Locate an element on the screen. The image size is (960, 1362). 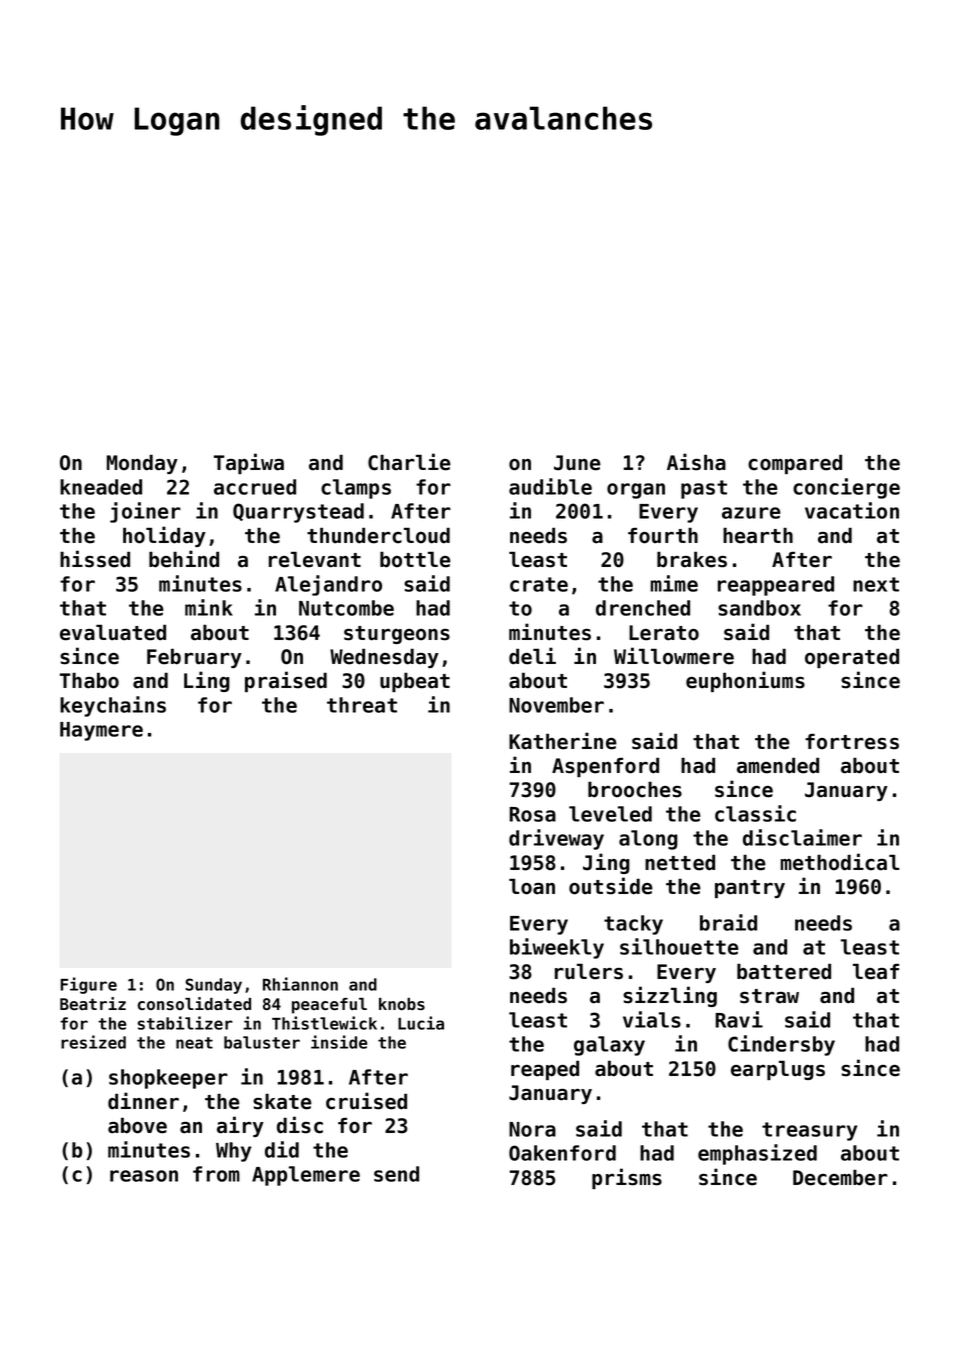
organ is located at coordinates (636, 491).
